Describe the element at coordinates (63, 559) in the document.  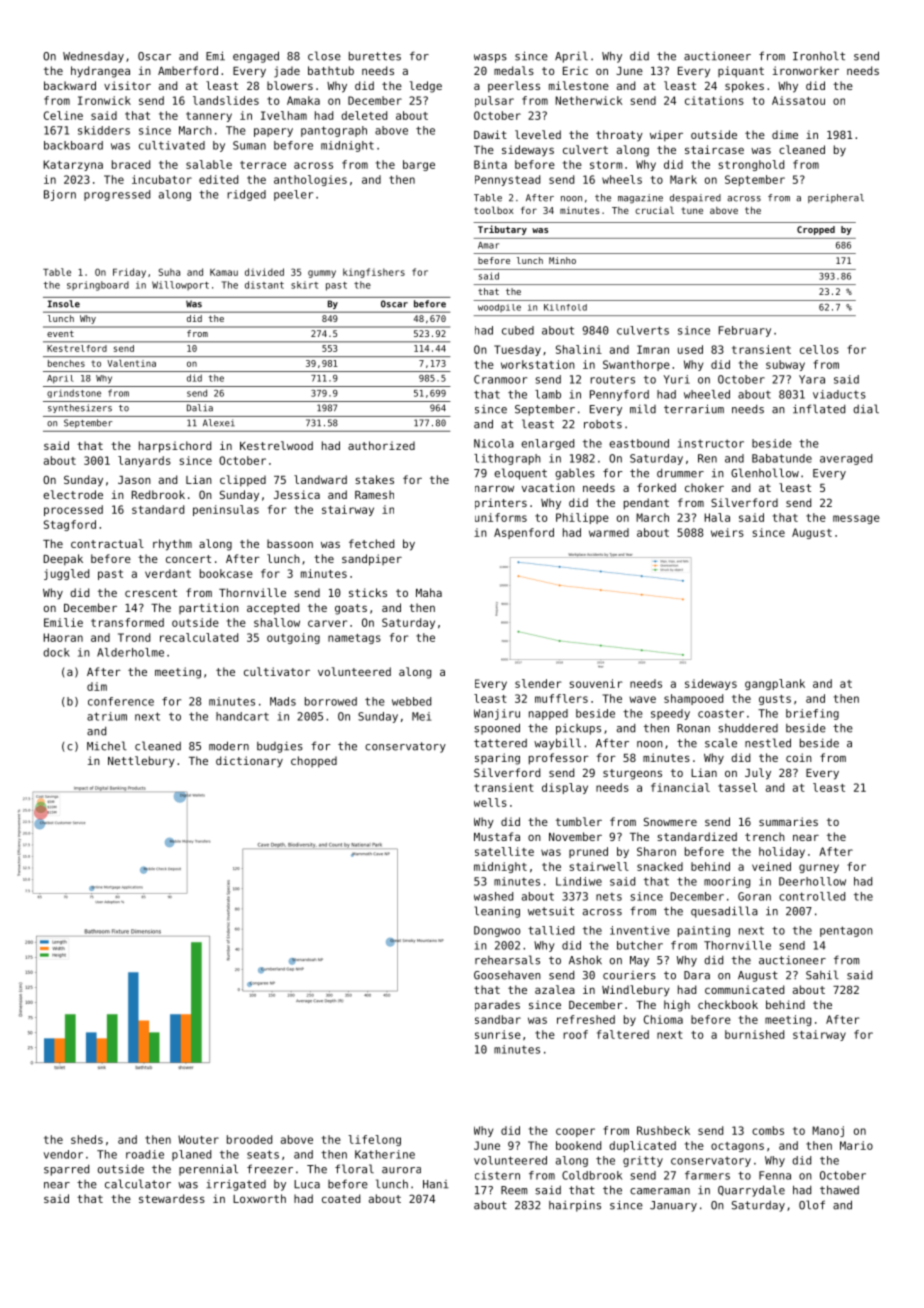
I see `Deepak` at that location.
